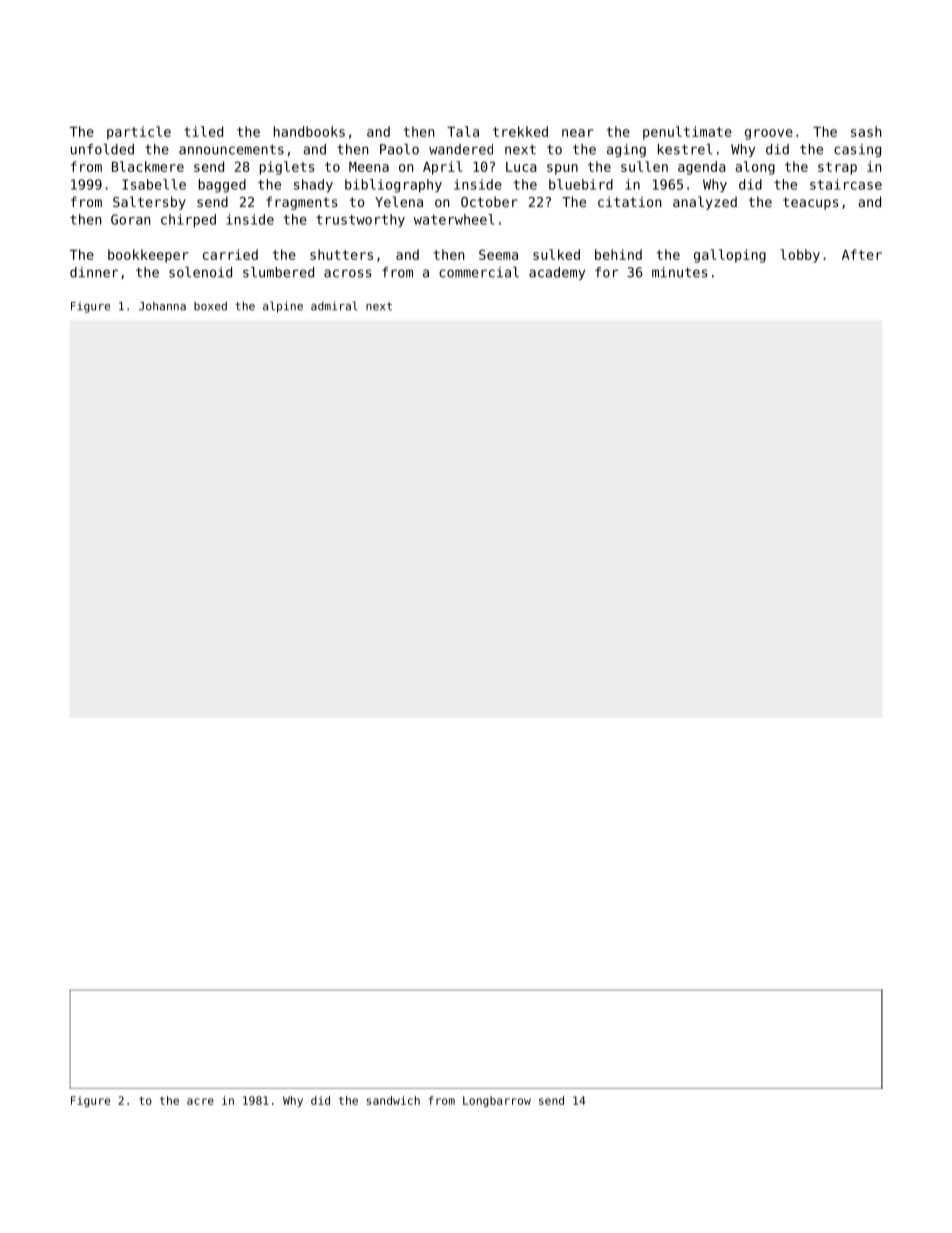 Image resolution: width=952 pixels, height=1233 pixels. Describe the element at coordinates (680, 272) in the document. I see `minutes` at that location.
